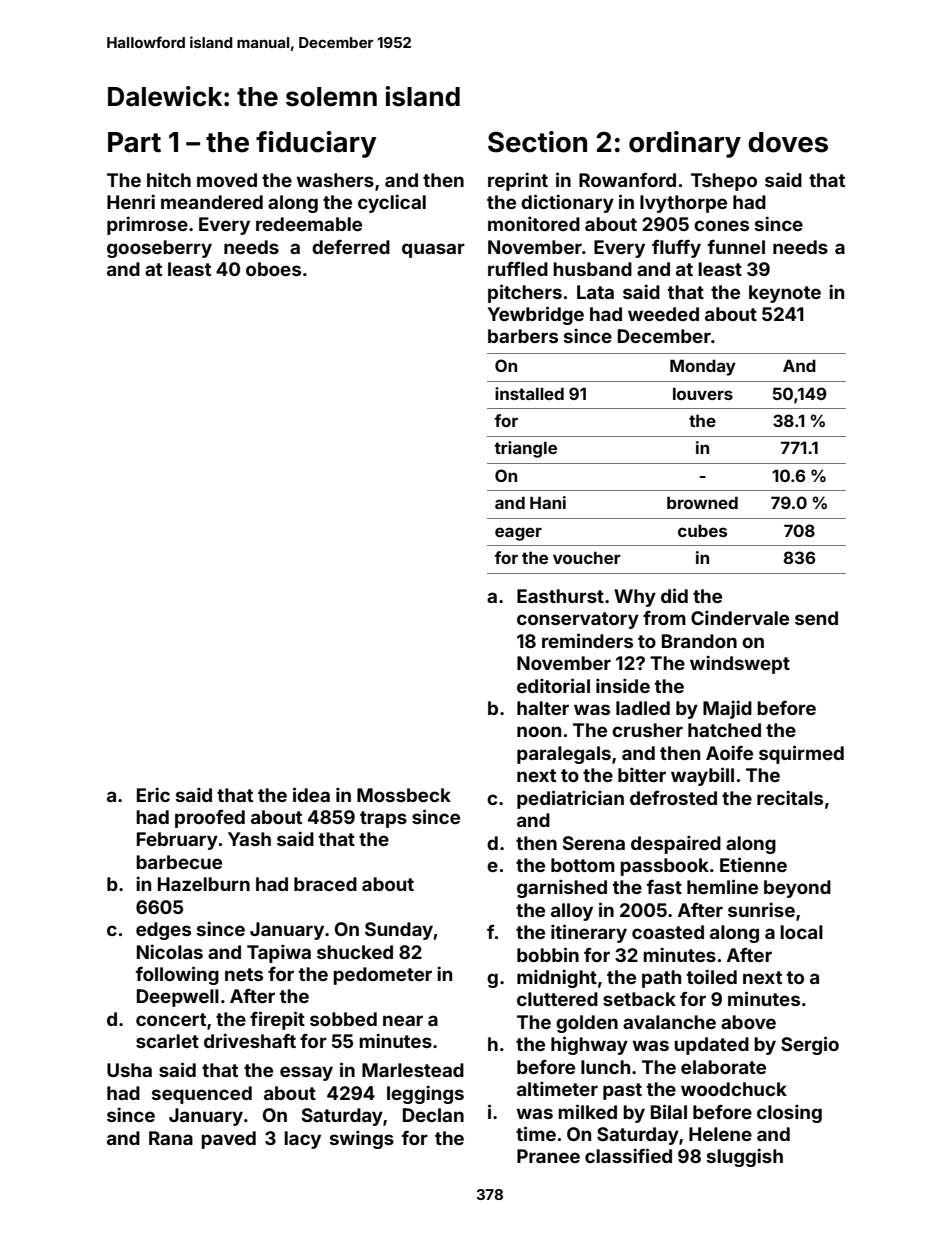 This screenshot has width=952, height=1233. I want to click on doves, so click(788, 142).
